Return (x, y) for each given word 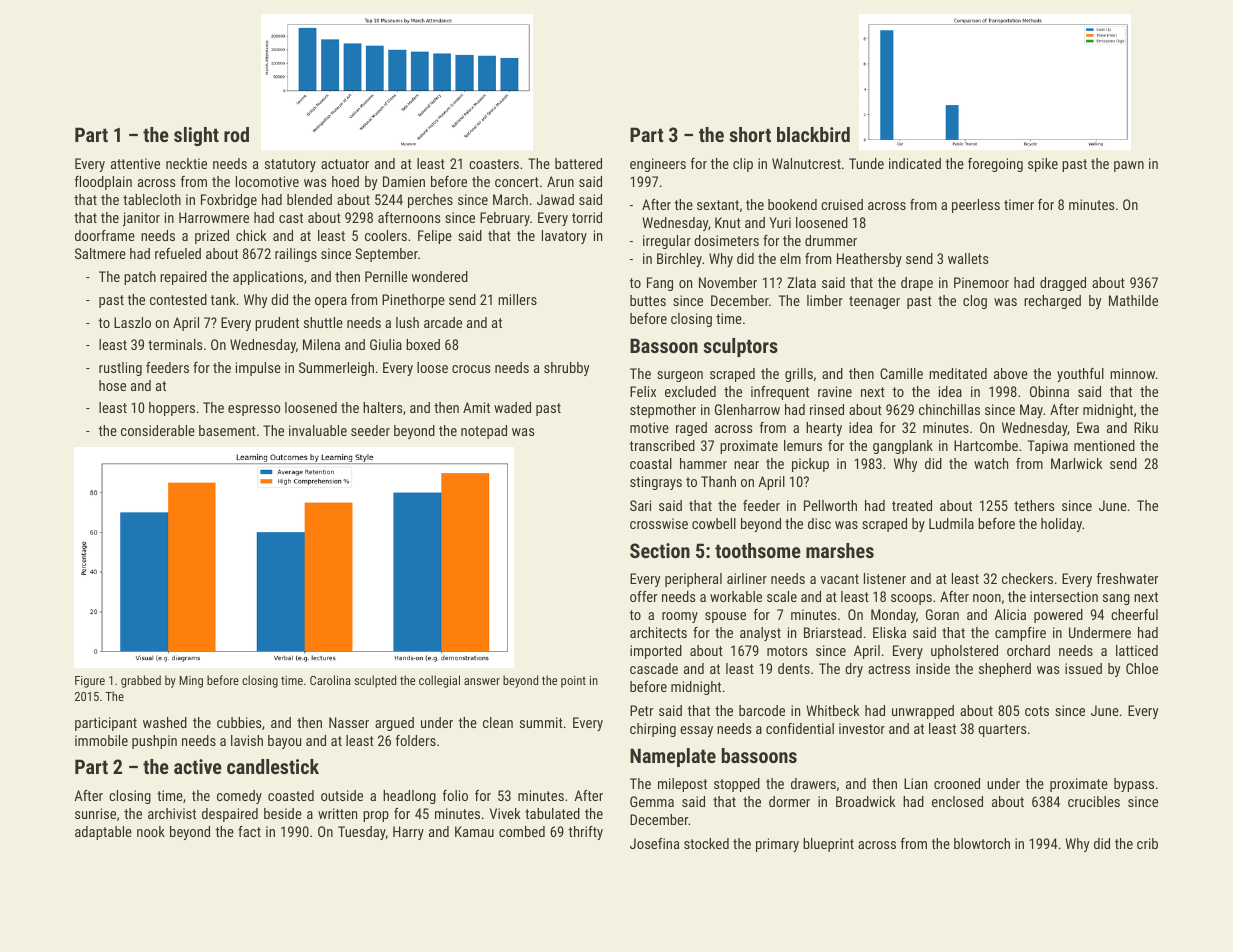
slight (196, 136)
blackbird (813, 134)
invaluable (318, 430)
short (750, 134)
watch (991, 463)
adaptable (103, 833)
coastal (651, 463)
